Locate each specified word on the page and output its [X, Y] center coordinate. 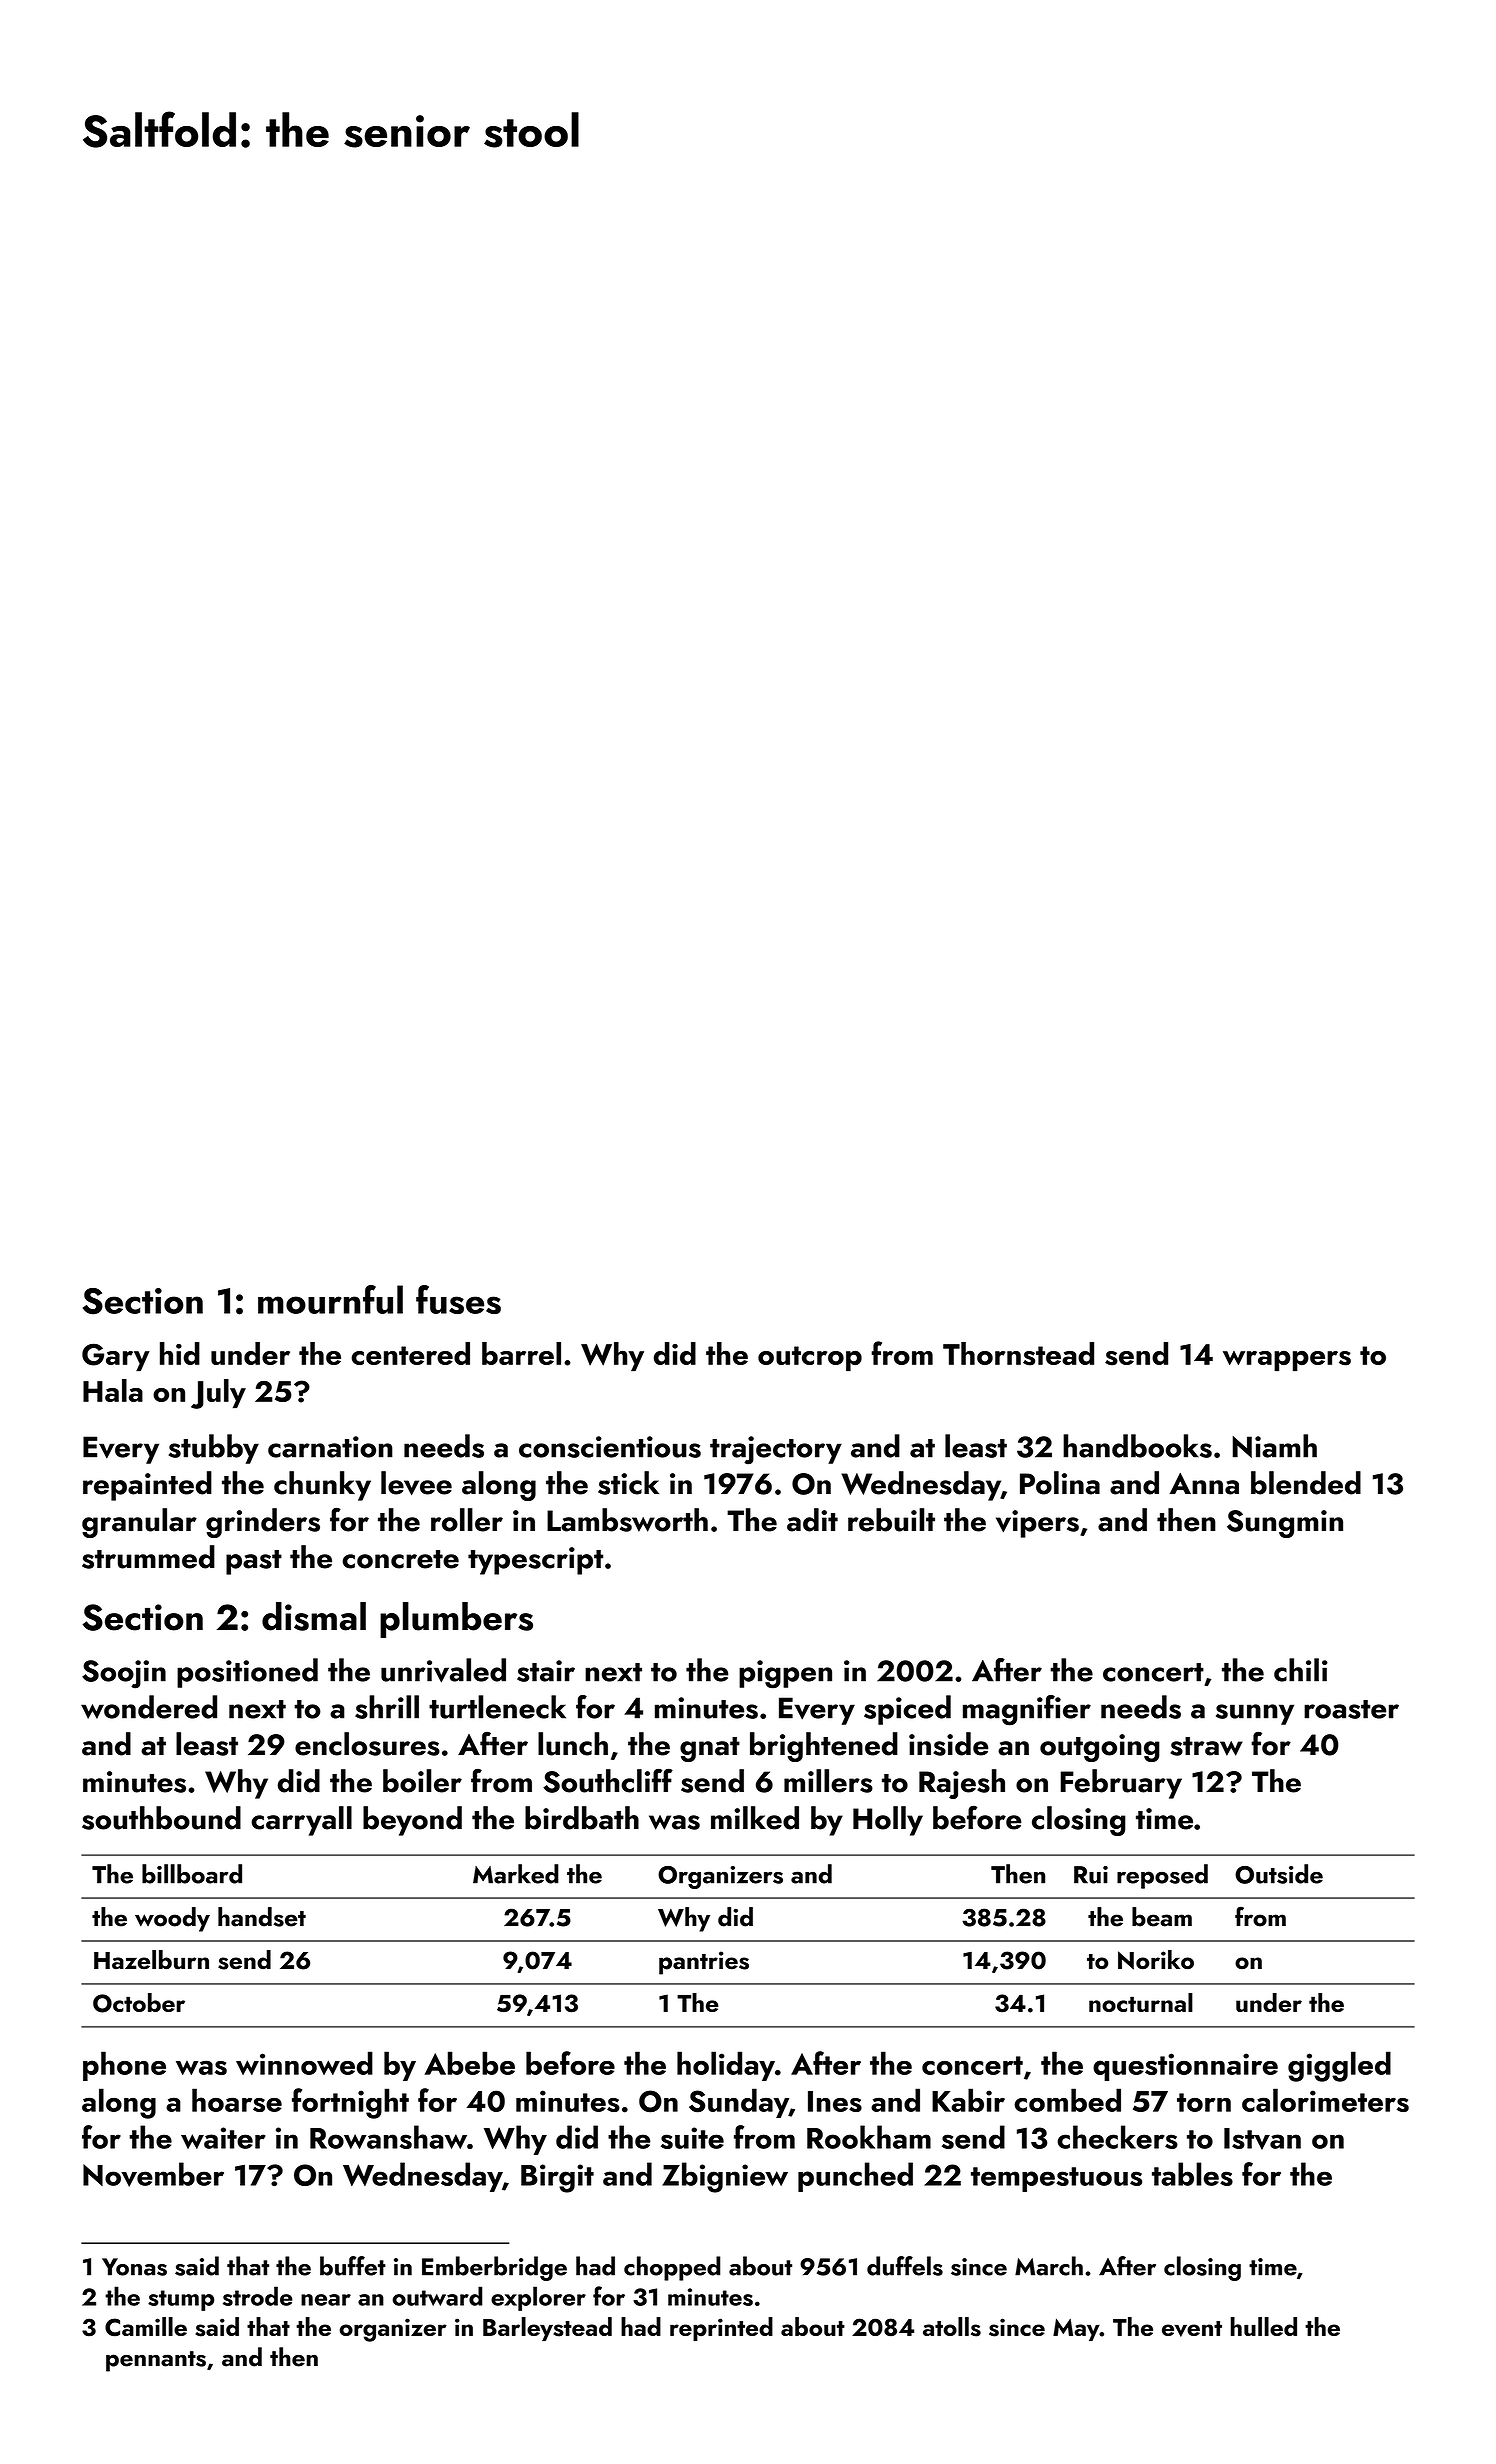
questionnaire [1185, 2067]
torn [1204, 2102]
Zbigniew [725, 2177]
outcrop [810, 1359]
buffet [353, 2266]
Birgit [557, 2178]
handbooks [1137, 1446]
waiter [223, 2138]
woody [172, 1919]
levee [416, 1483]
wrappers [1287, 1361]
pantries [704, 1963]
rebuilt [891, 1520]
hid [180, 1353]
